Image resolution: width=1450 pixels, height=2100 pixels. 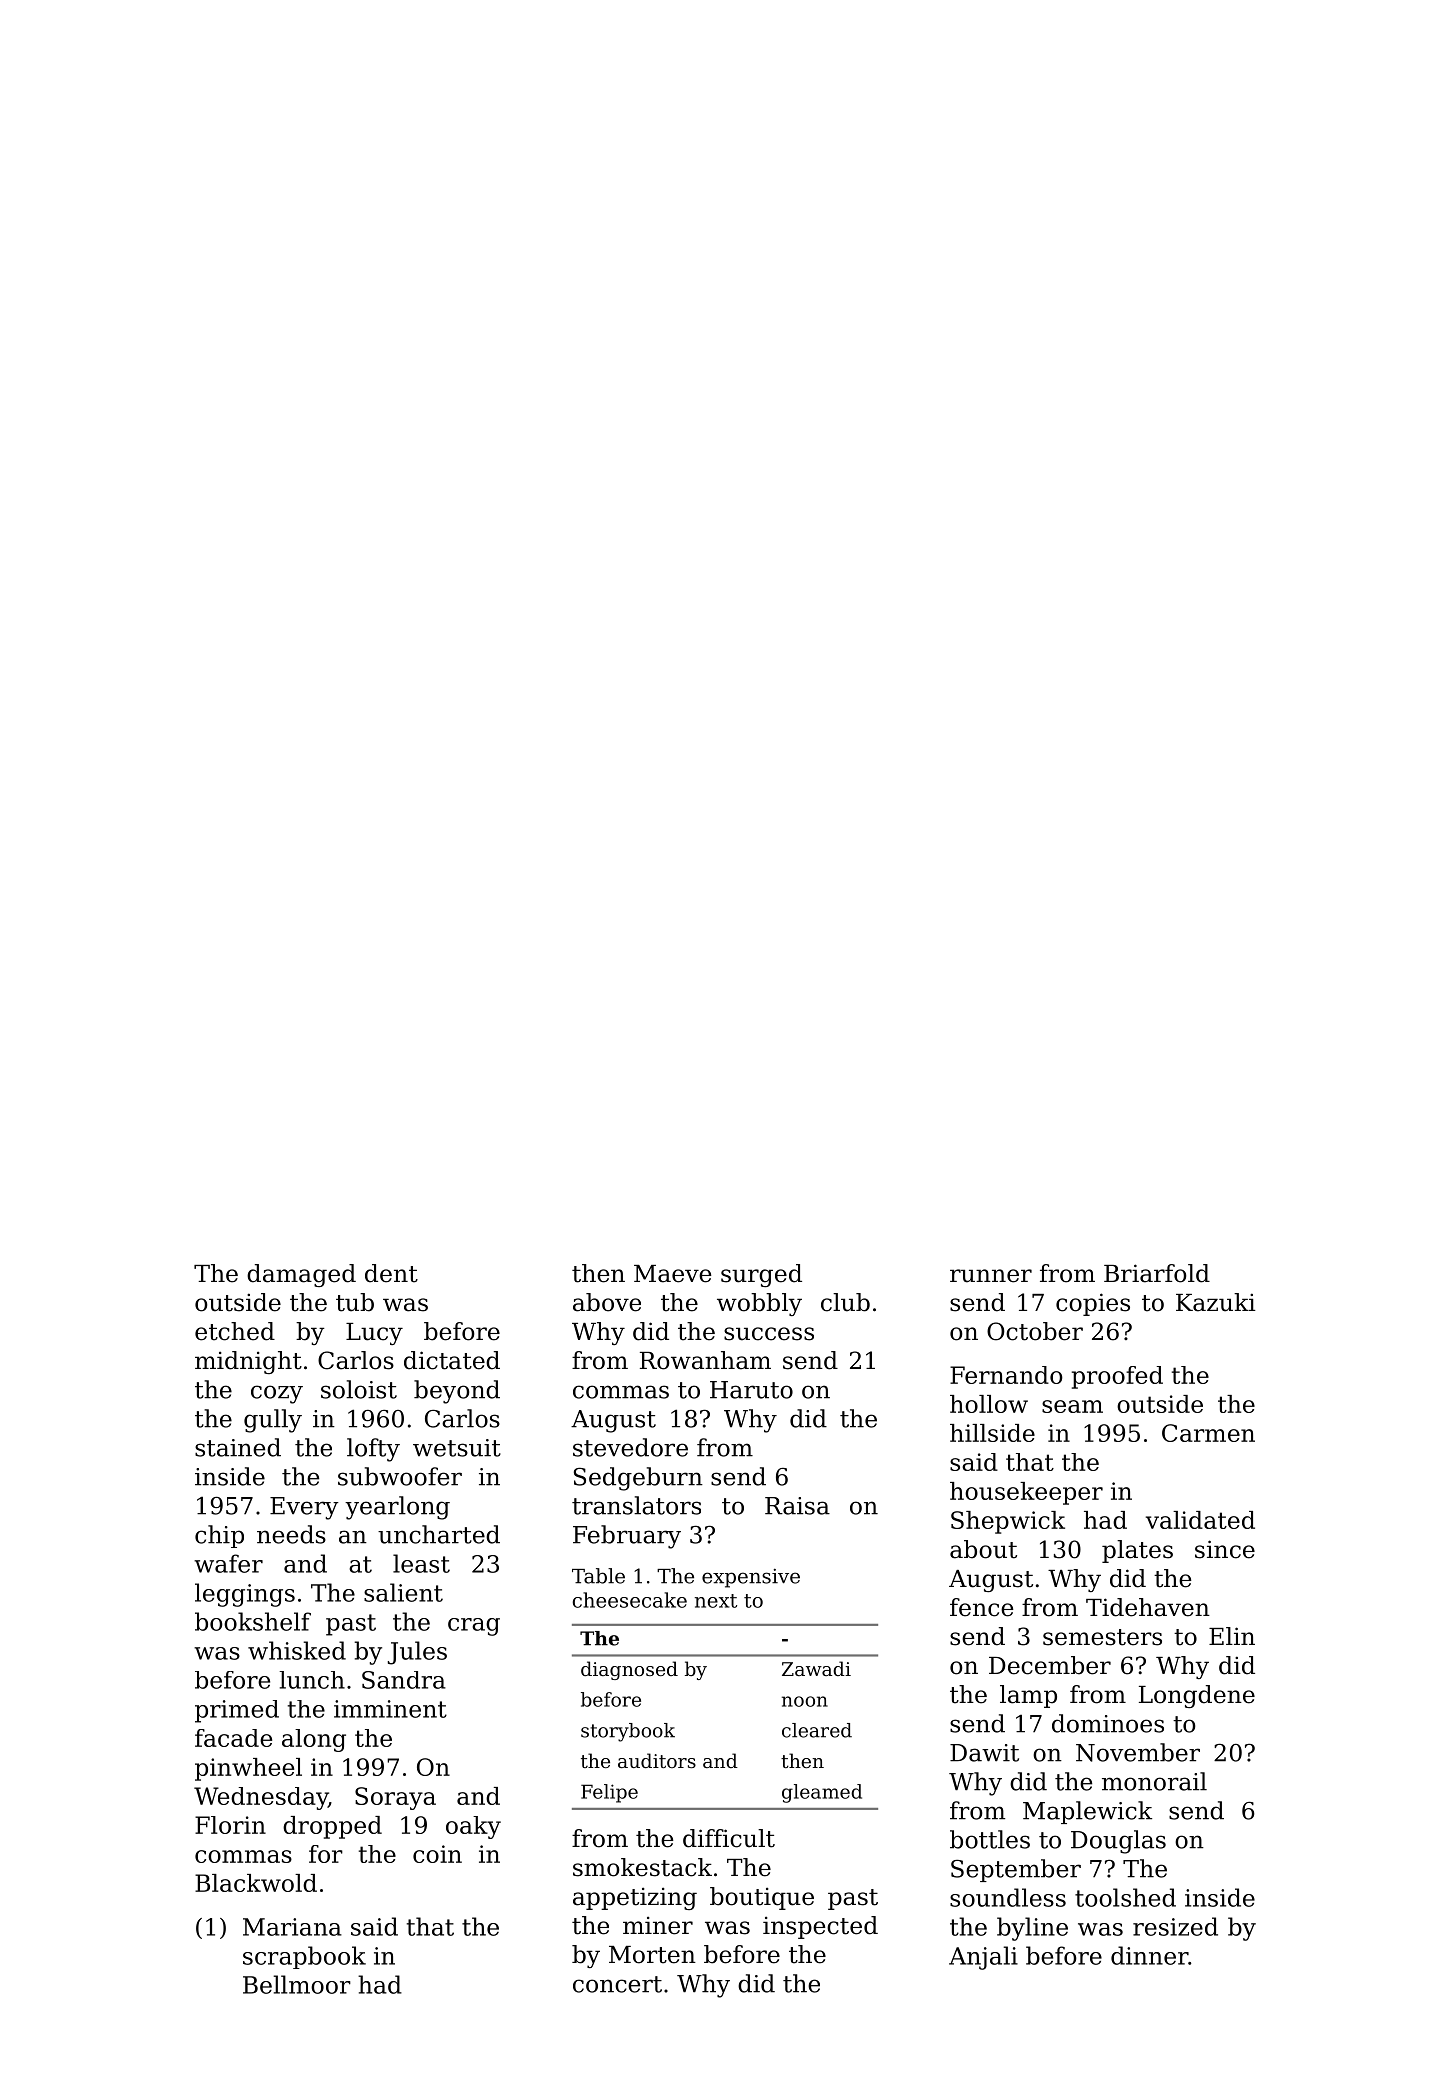 What do you see at coordinates (983, 1958) in the screenshot?
I see `Anjali` at bounding box center [983, 1958].
